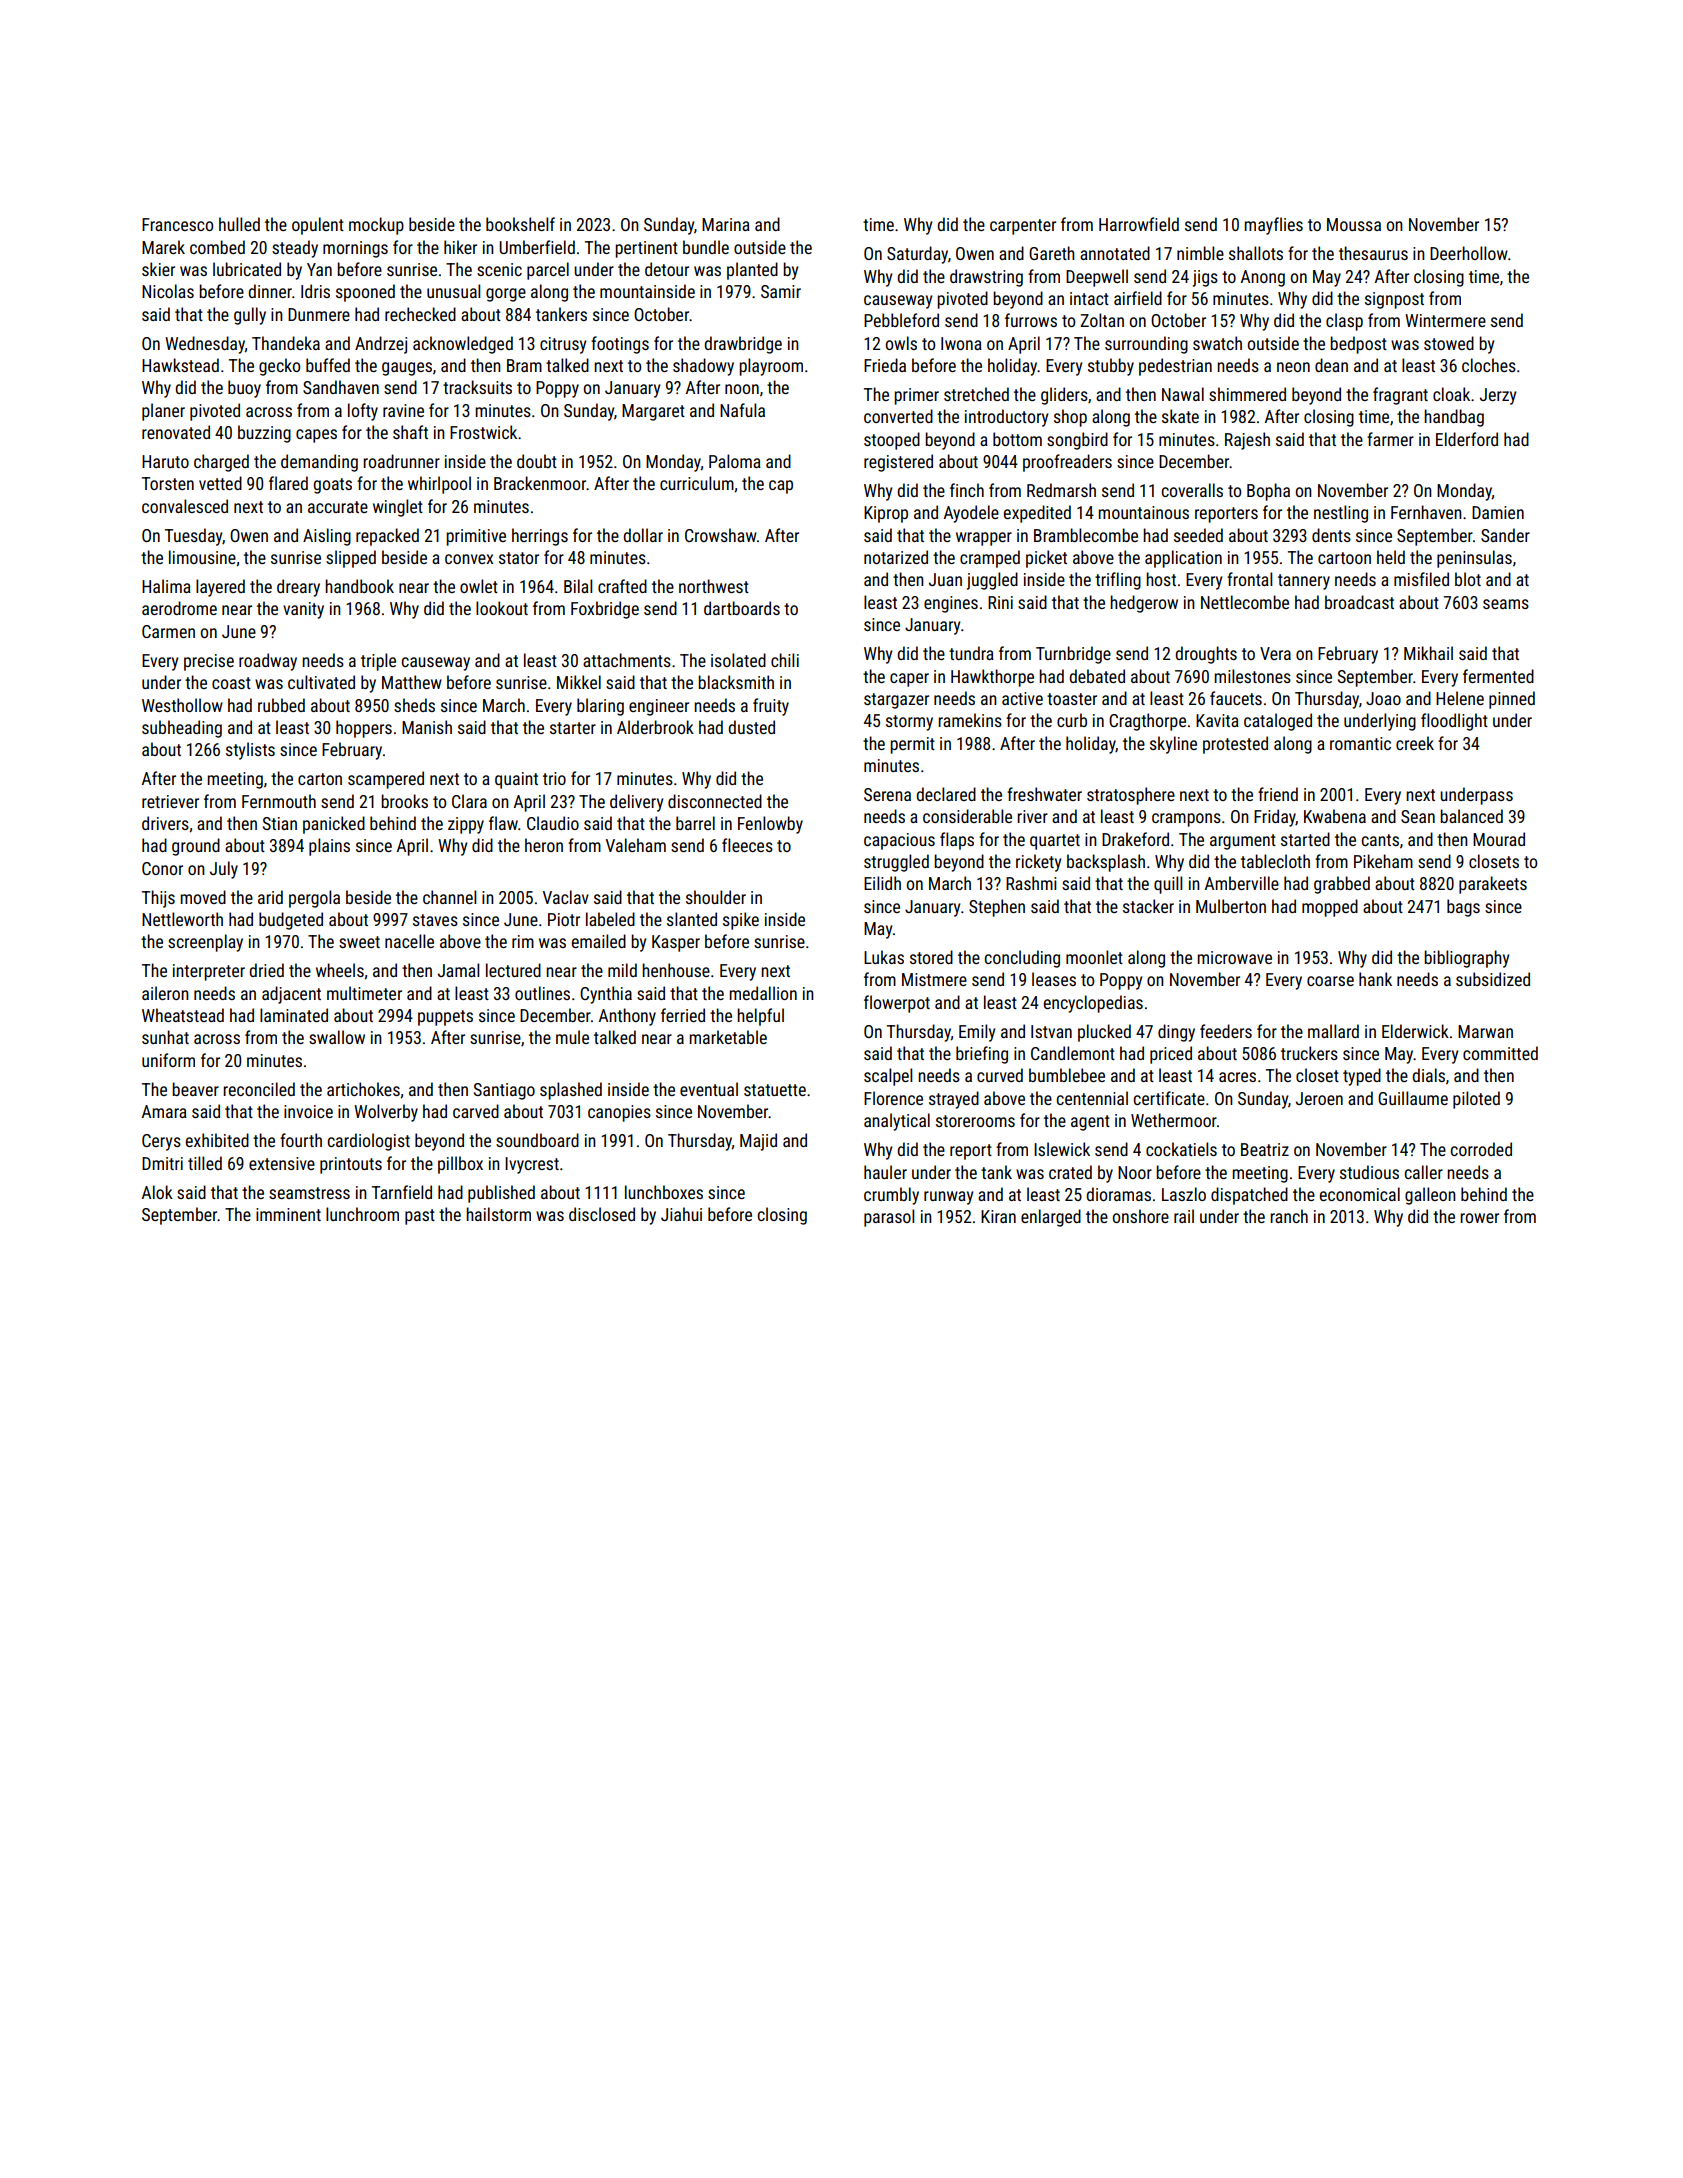 This screenshot has width=1683, height=2178. I want to click on Samir, so click(781, 291).
